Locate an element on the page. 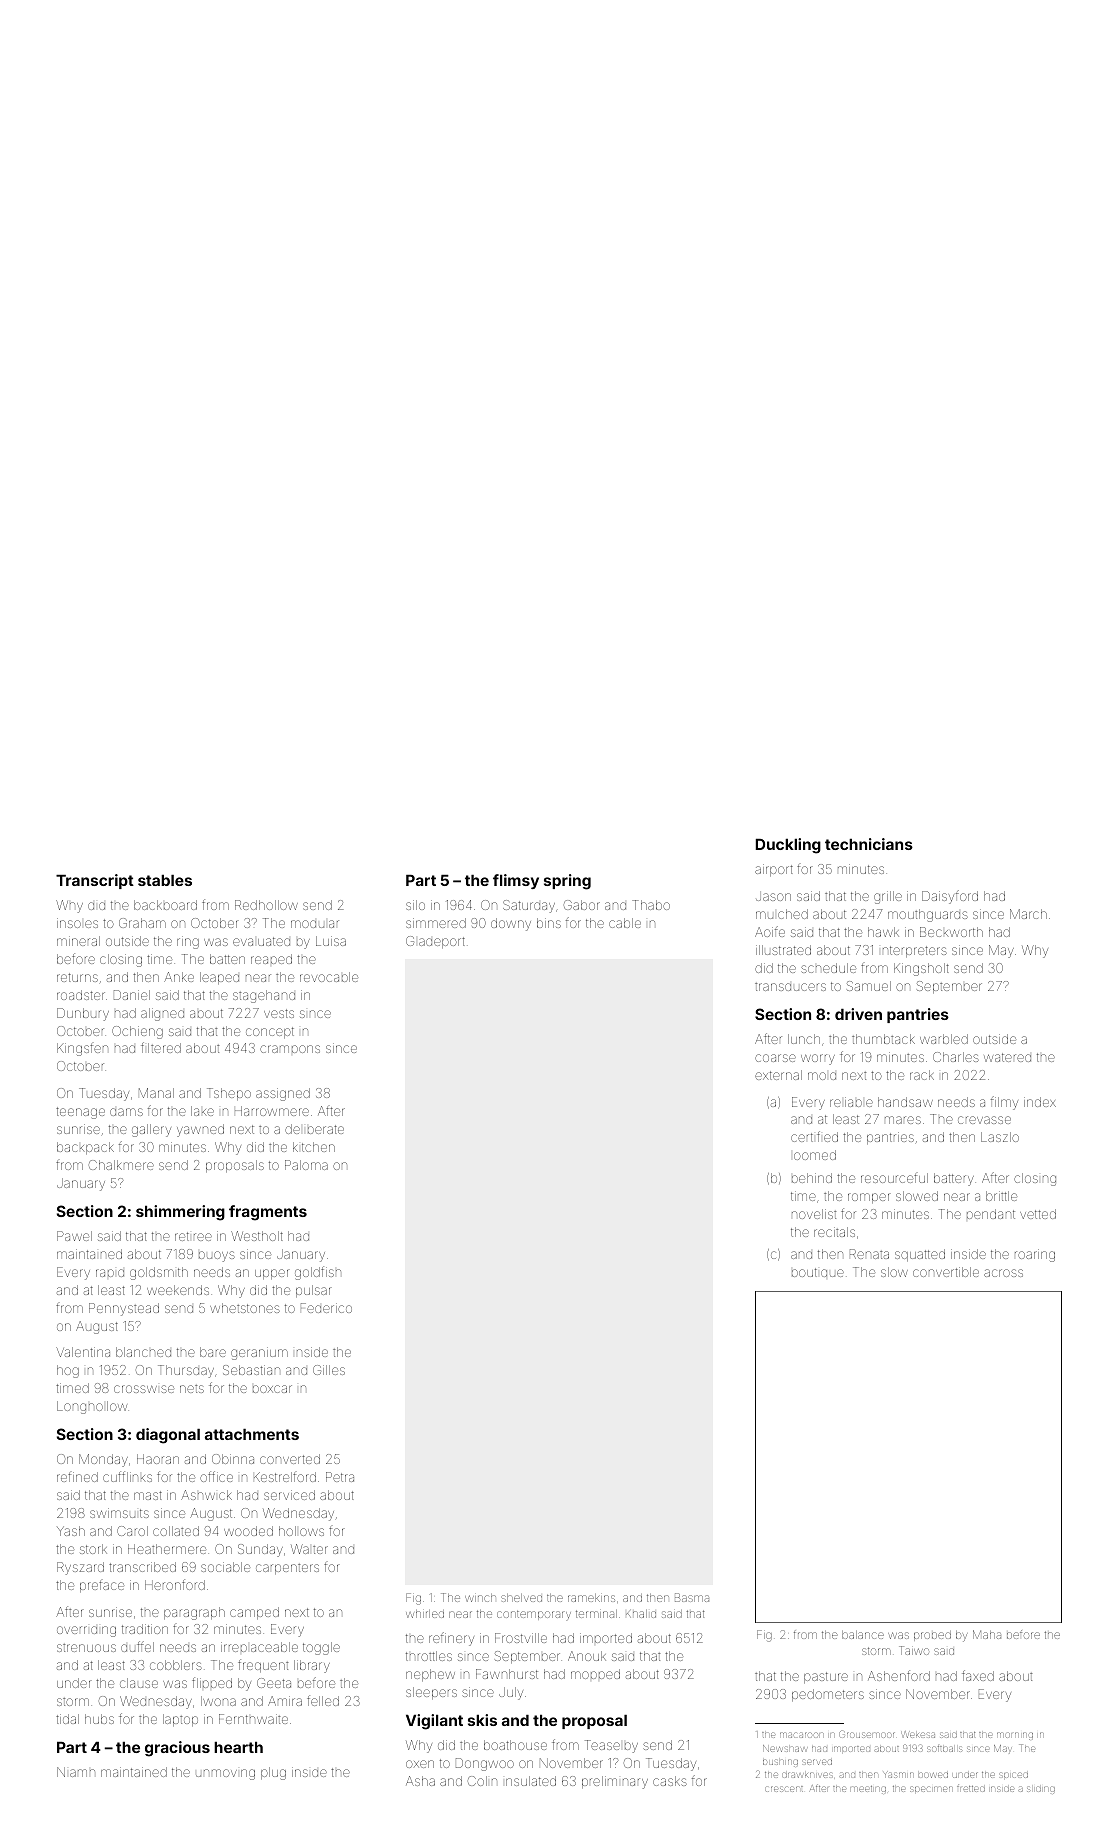 The height and width of the document is (1842, 1118). Petra is located at coordinates (340, 1477).
